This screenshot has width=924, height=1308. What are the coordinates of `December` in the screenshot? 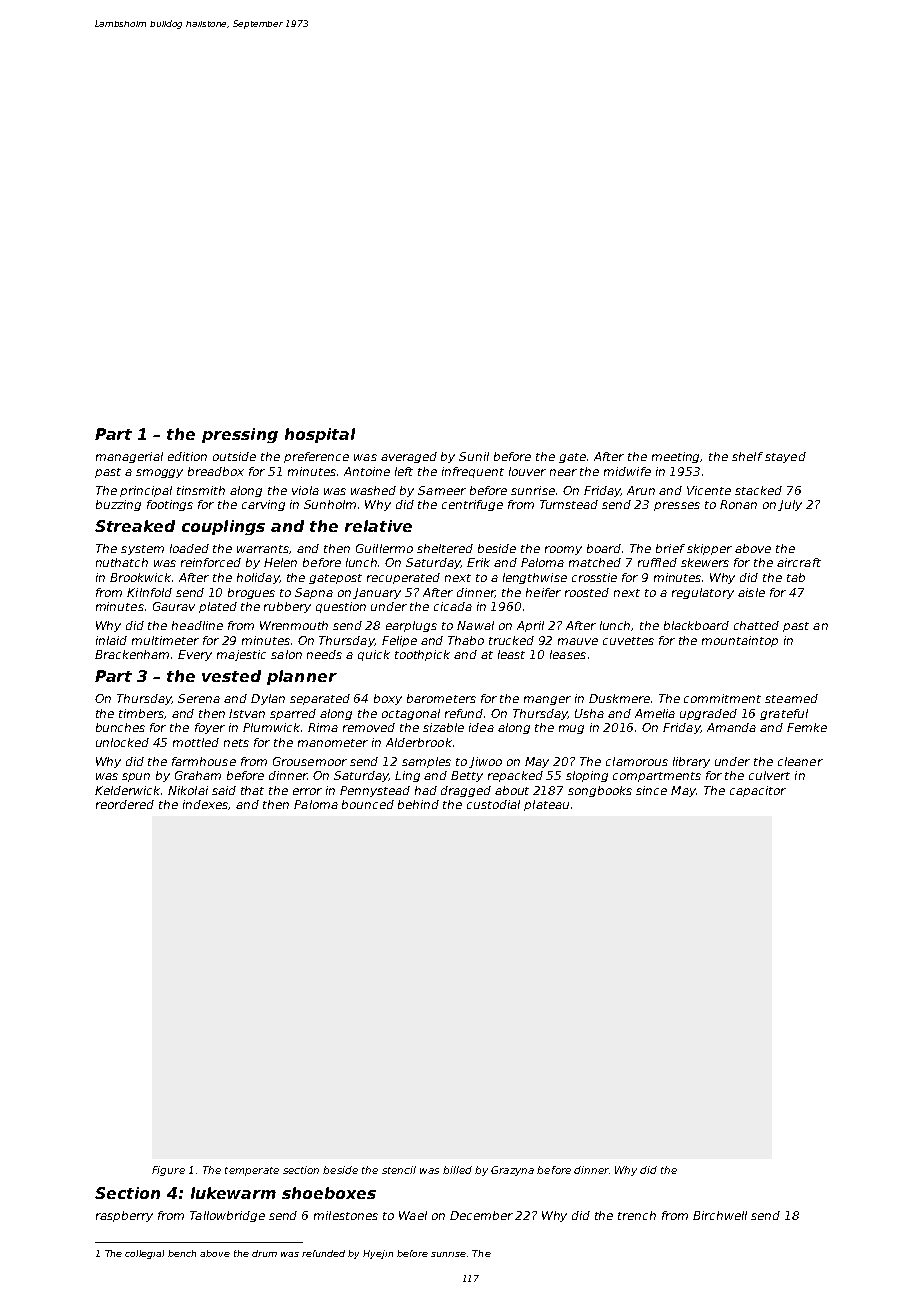 It's located at (481, 1215).
